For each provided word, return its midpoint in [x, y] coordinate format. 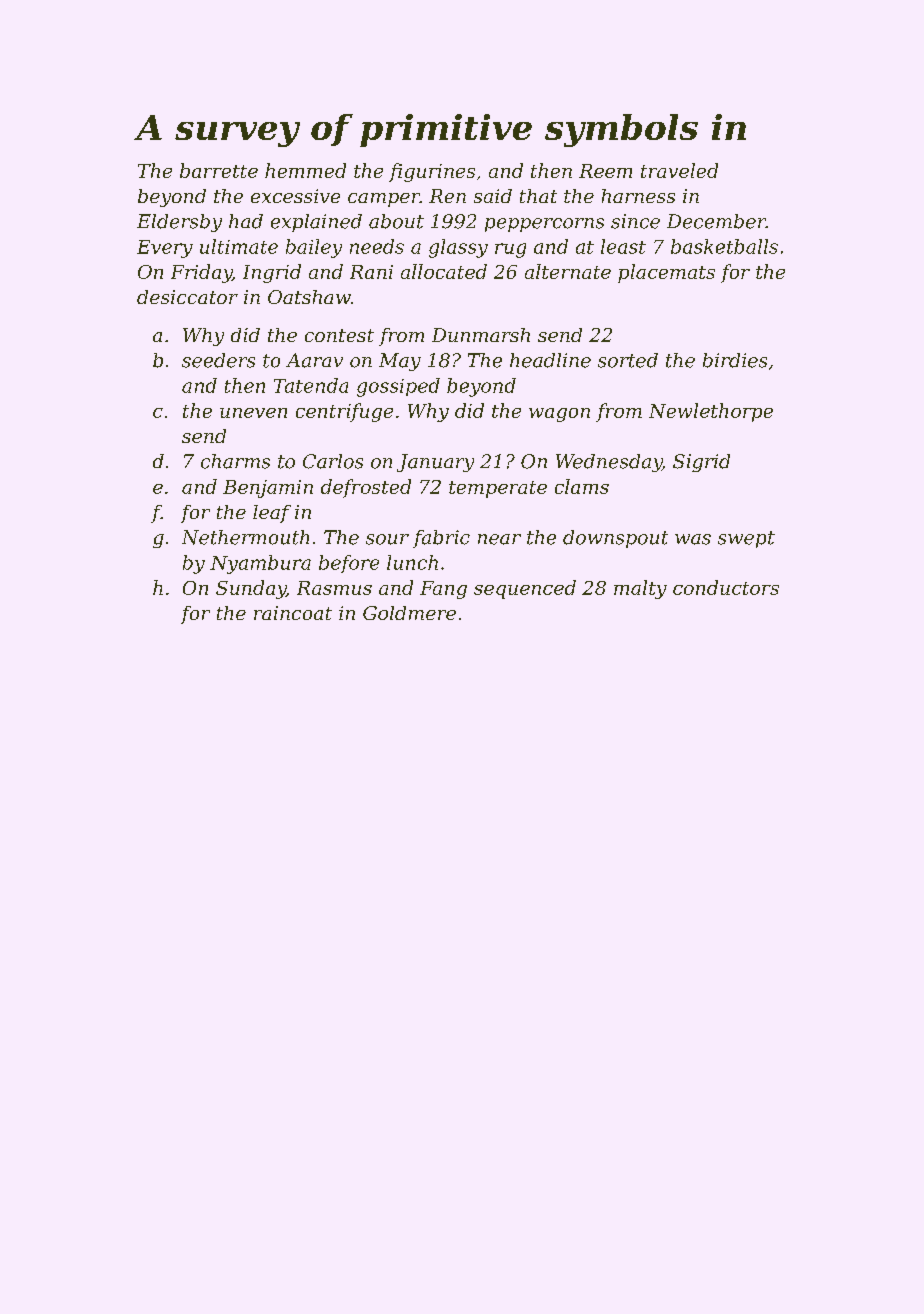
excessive [295, 196]
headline [550, 360]
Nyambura [260, 564]
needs [377, 246]
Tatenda [311, 385]
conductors [726, 587]
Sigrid [701, 463]
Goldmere [409, 613]
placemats [666, 273]
